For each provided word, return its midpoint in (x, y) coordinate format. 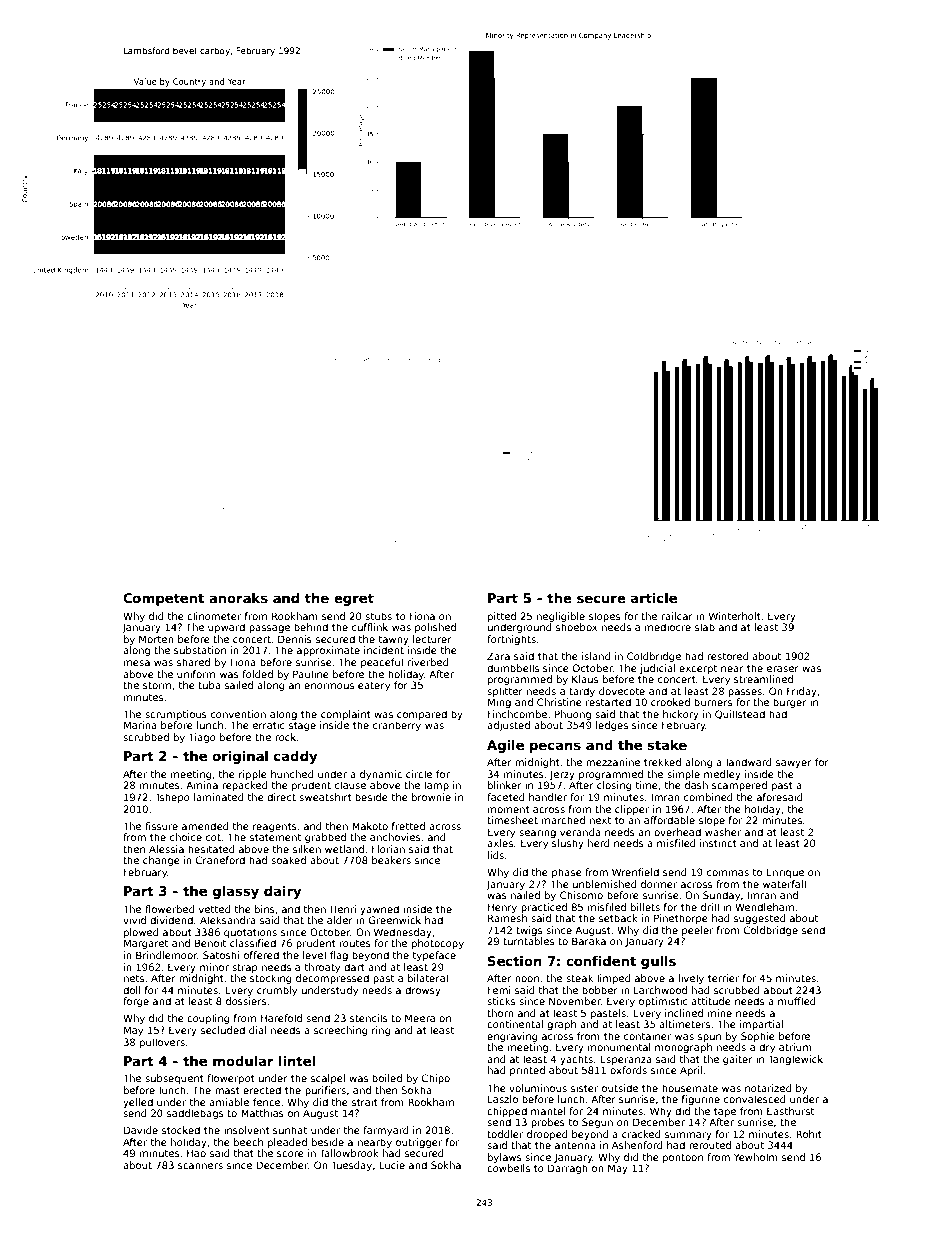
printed (527, 1071)
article (654, 598)
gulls (658, 962)
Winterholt (735, 616)
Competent (163, 599)
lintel (297, 1061)
